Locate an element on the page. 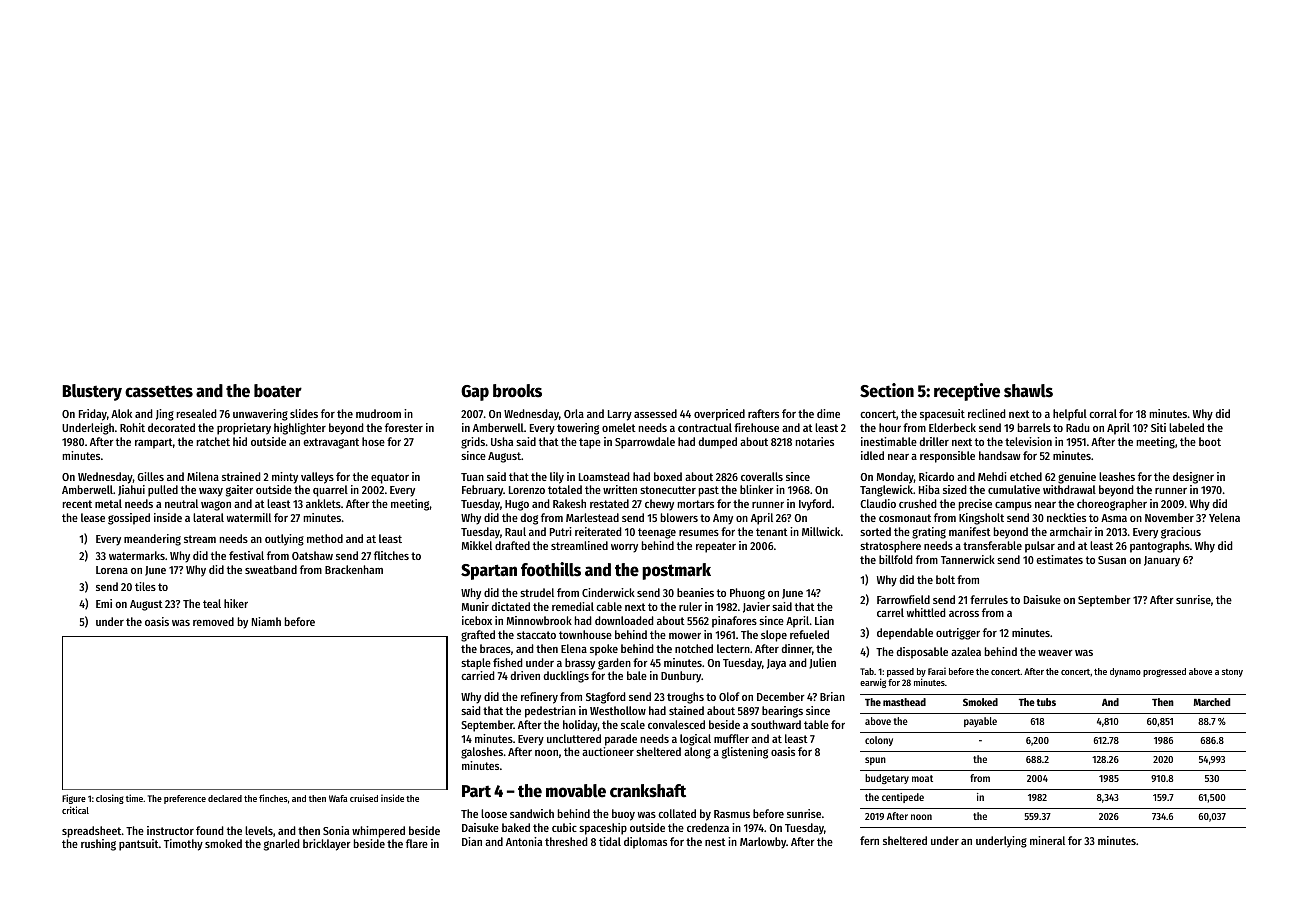  whimpered is located at coordinates (378, 832).
